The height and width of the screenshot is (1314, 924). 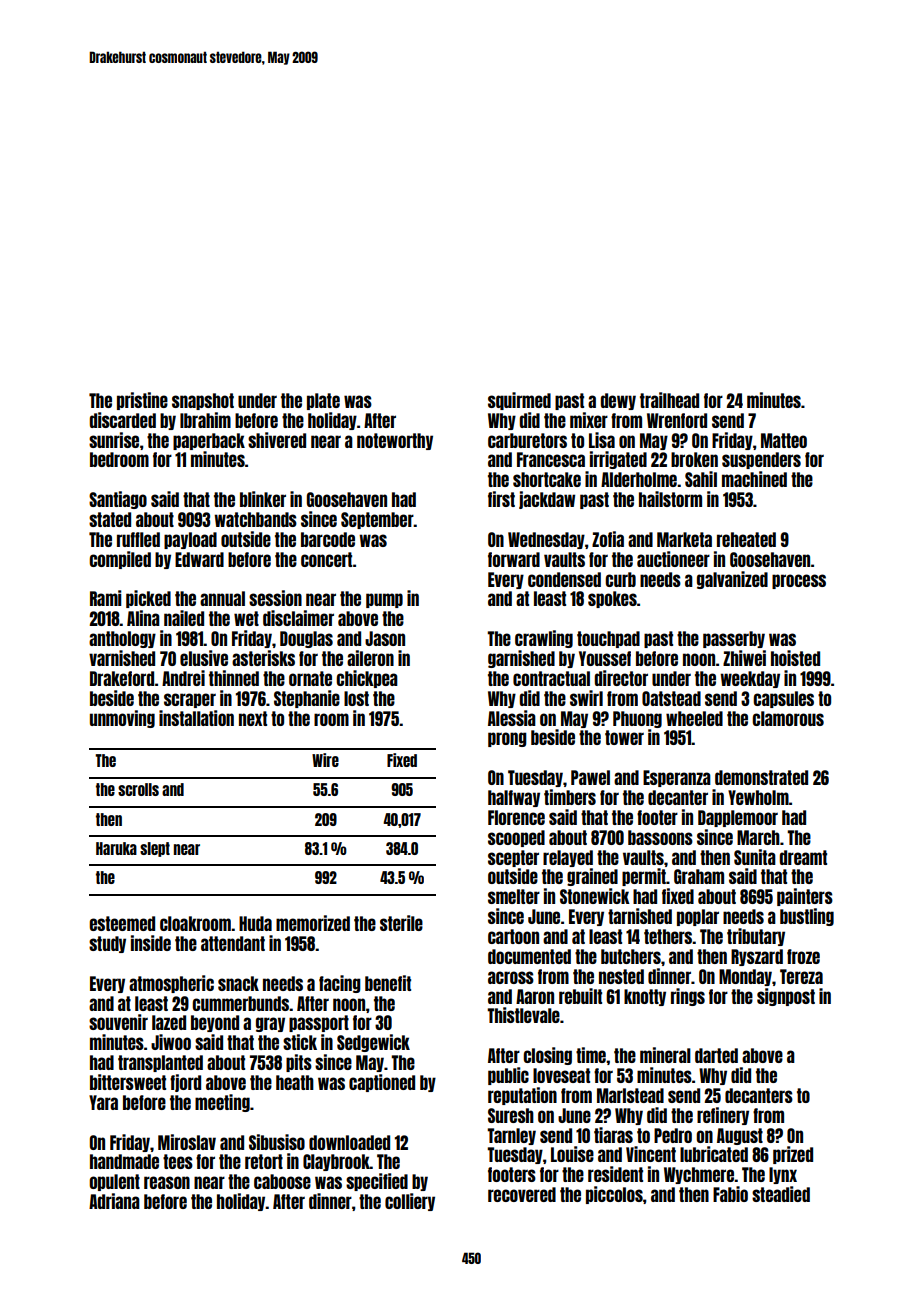 I want to click on blinker, so click(x=263, y=499).
